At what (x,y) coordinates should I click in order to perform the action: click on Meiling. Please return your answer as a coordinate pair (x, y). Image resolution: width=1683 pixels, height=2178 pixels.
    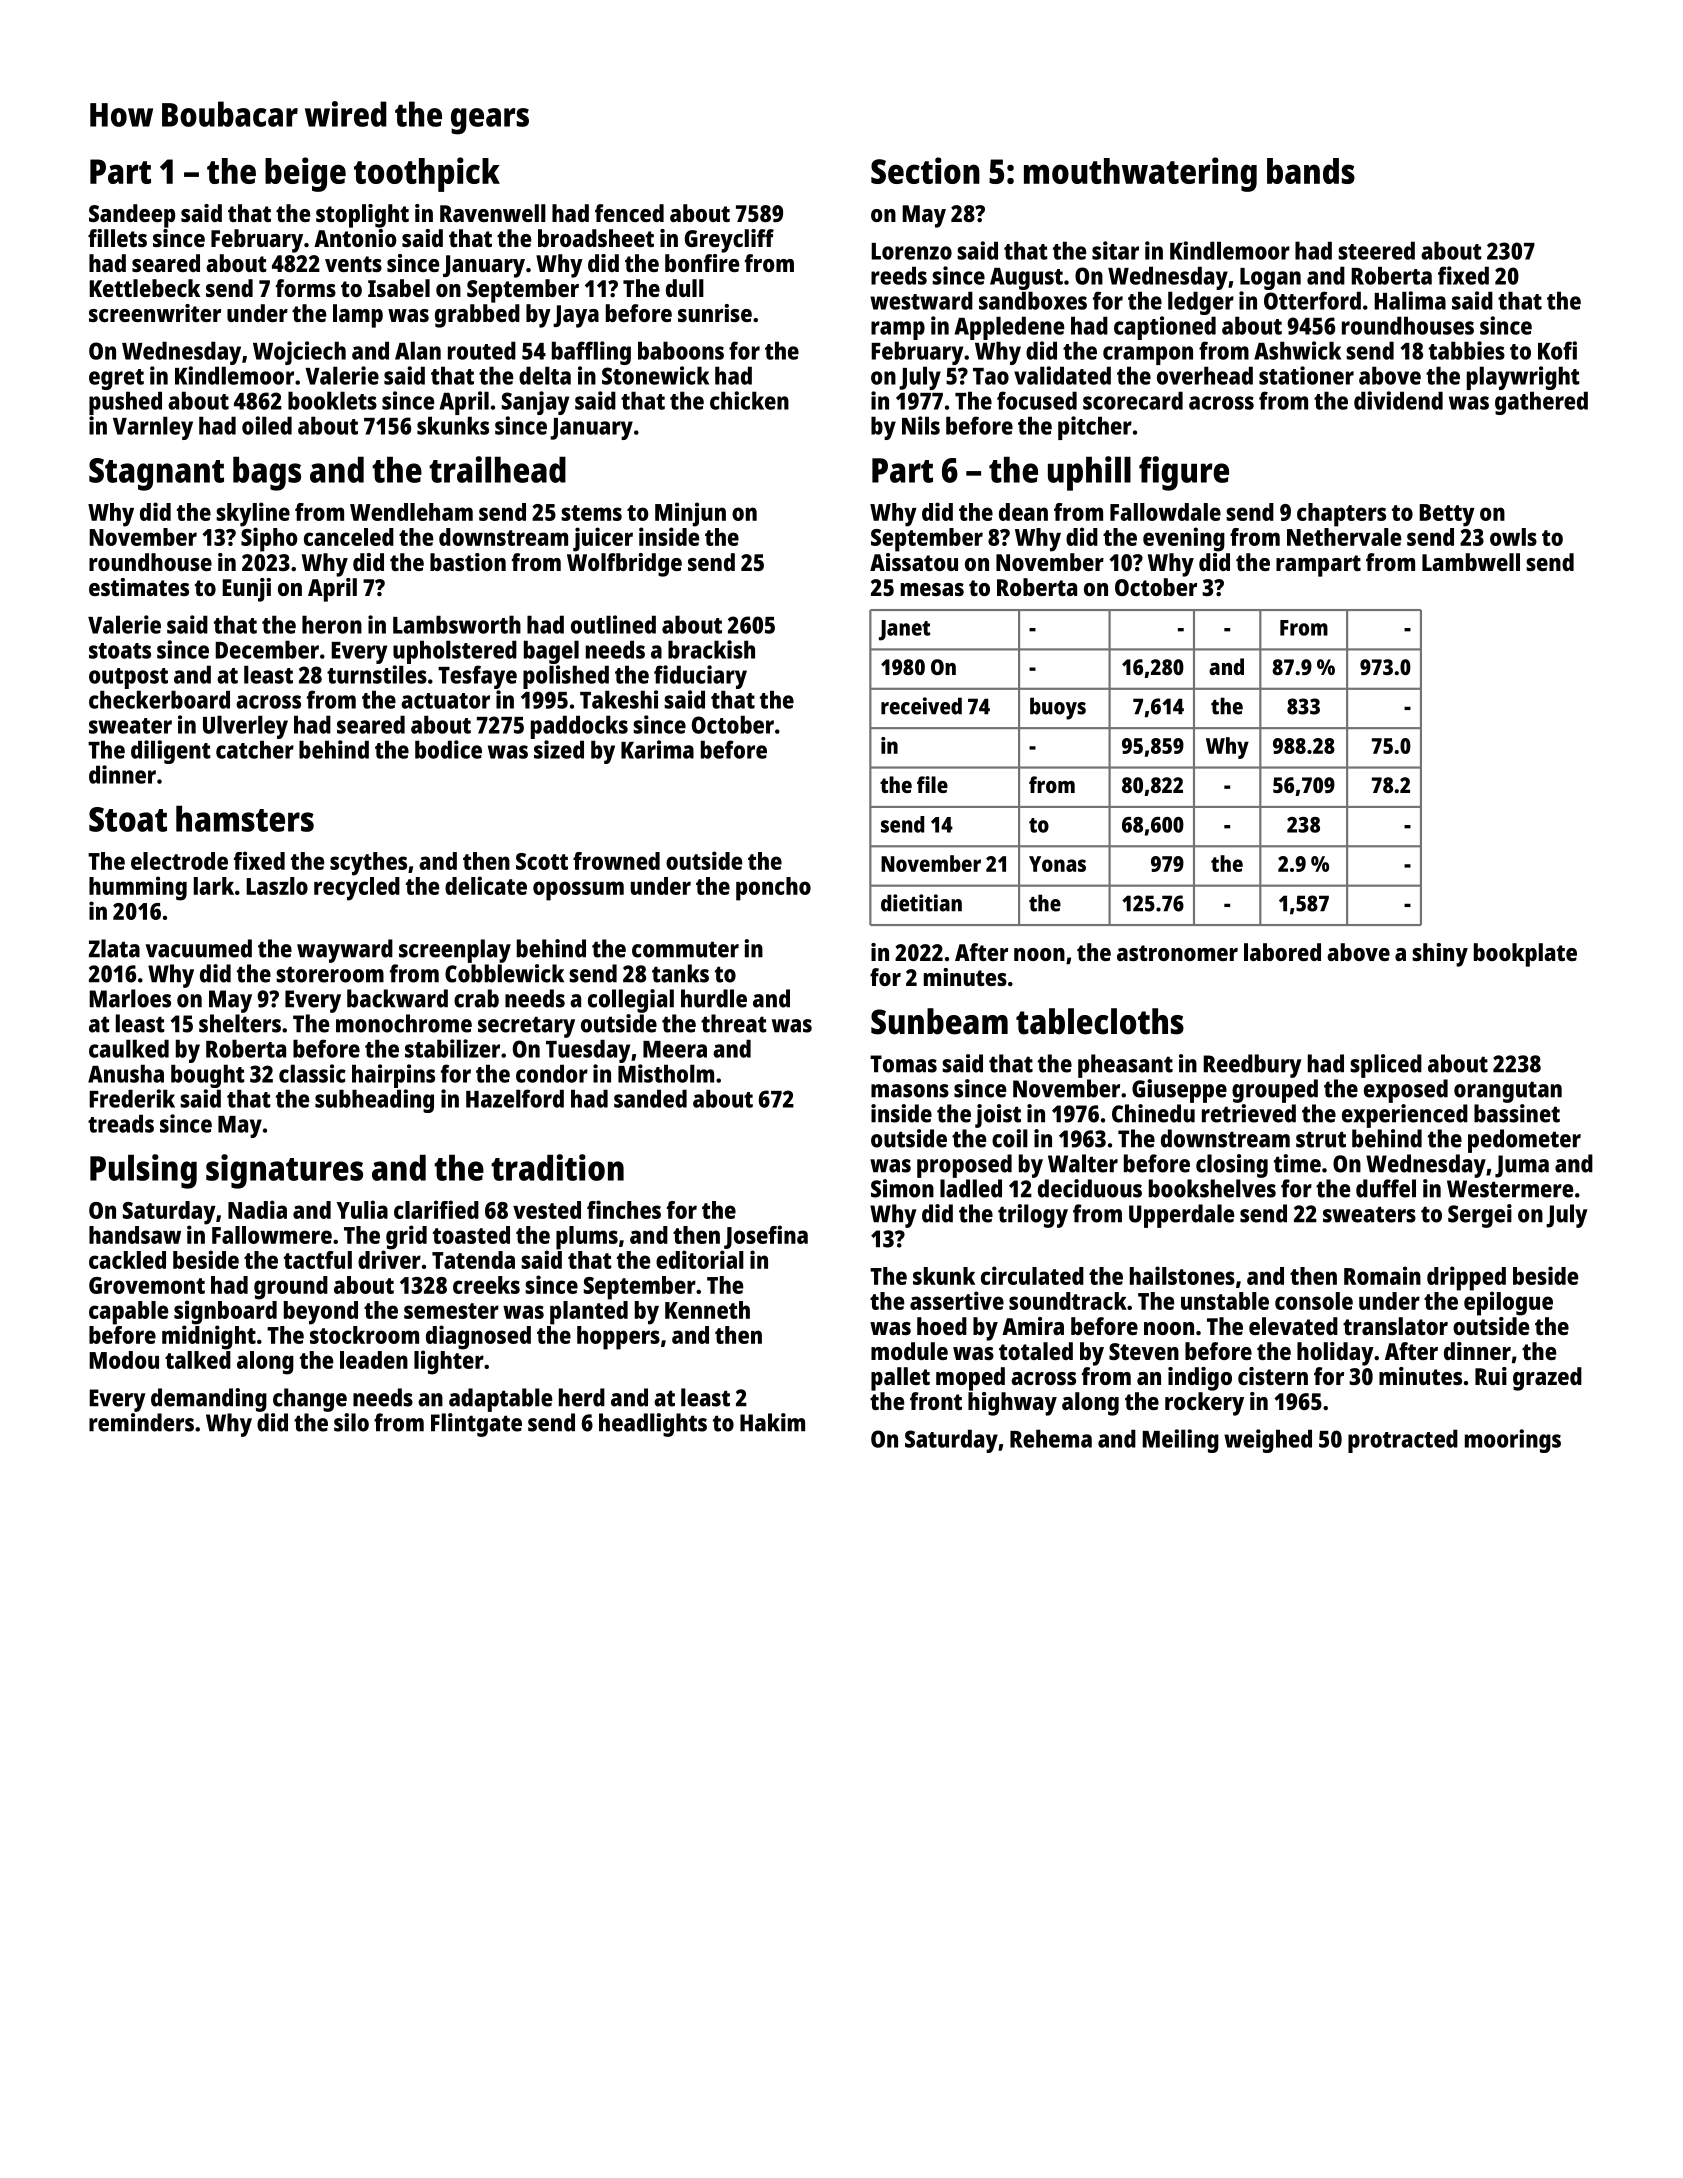
    Looking at the image, I should click on (1180, 1441).
